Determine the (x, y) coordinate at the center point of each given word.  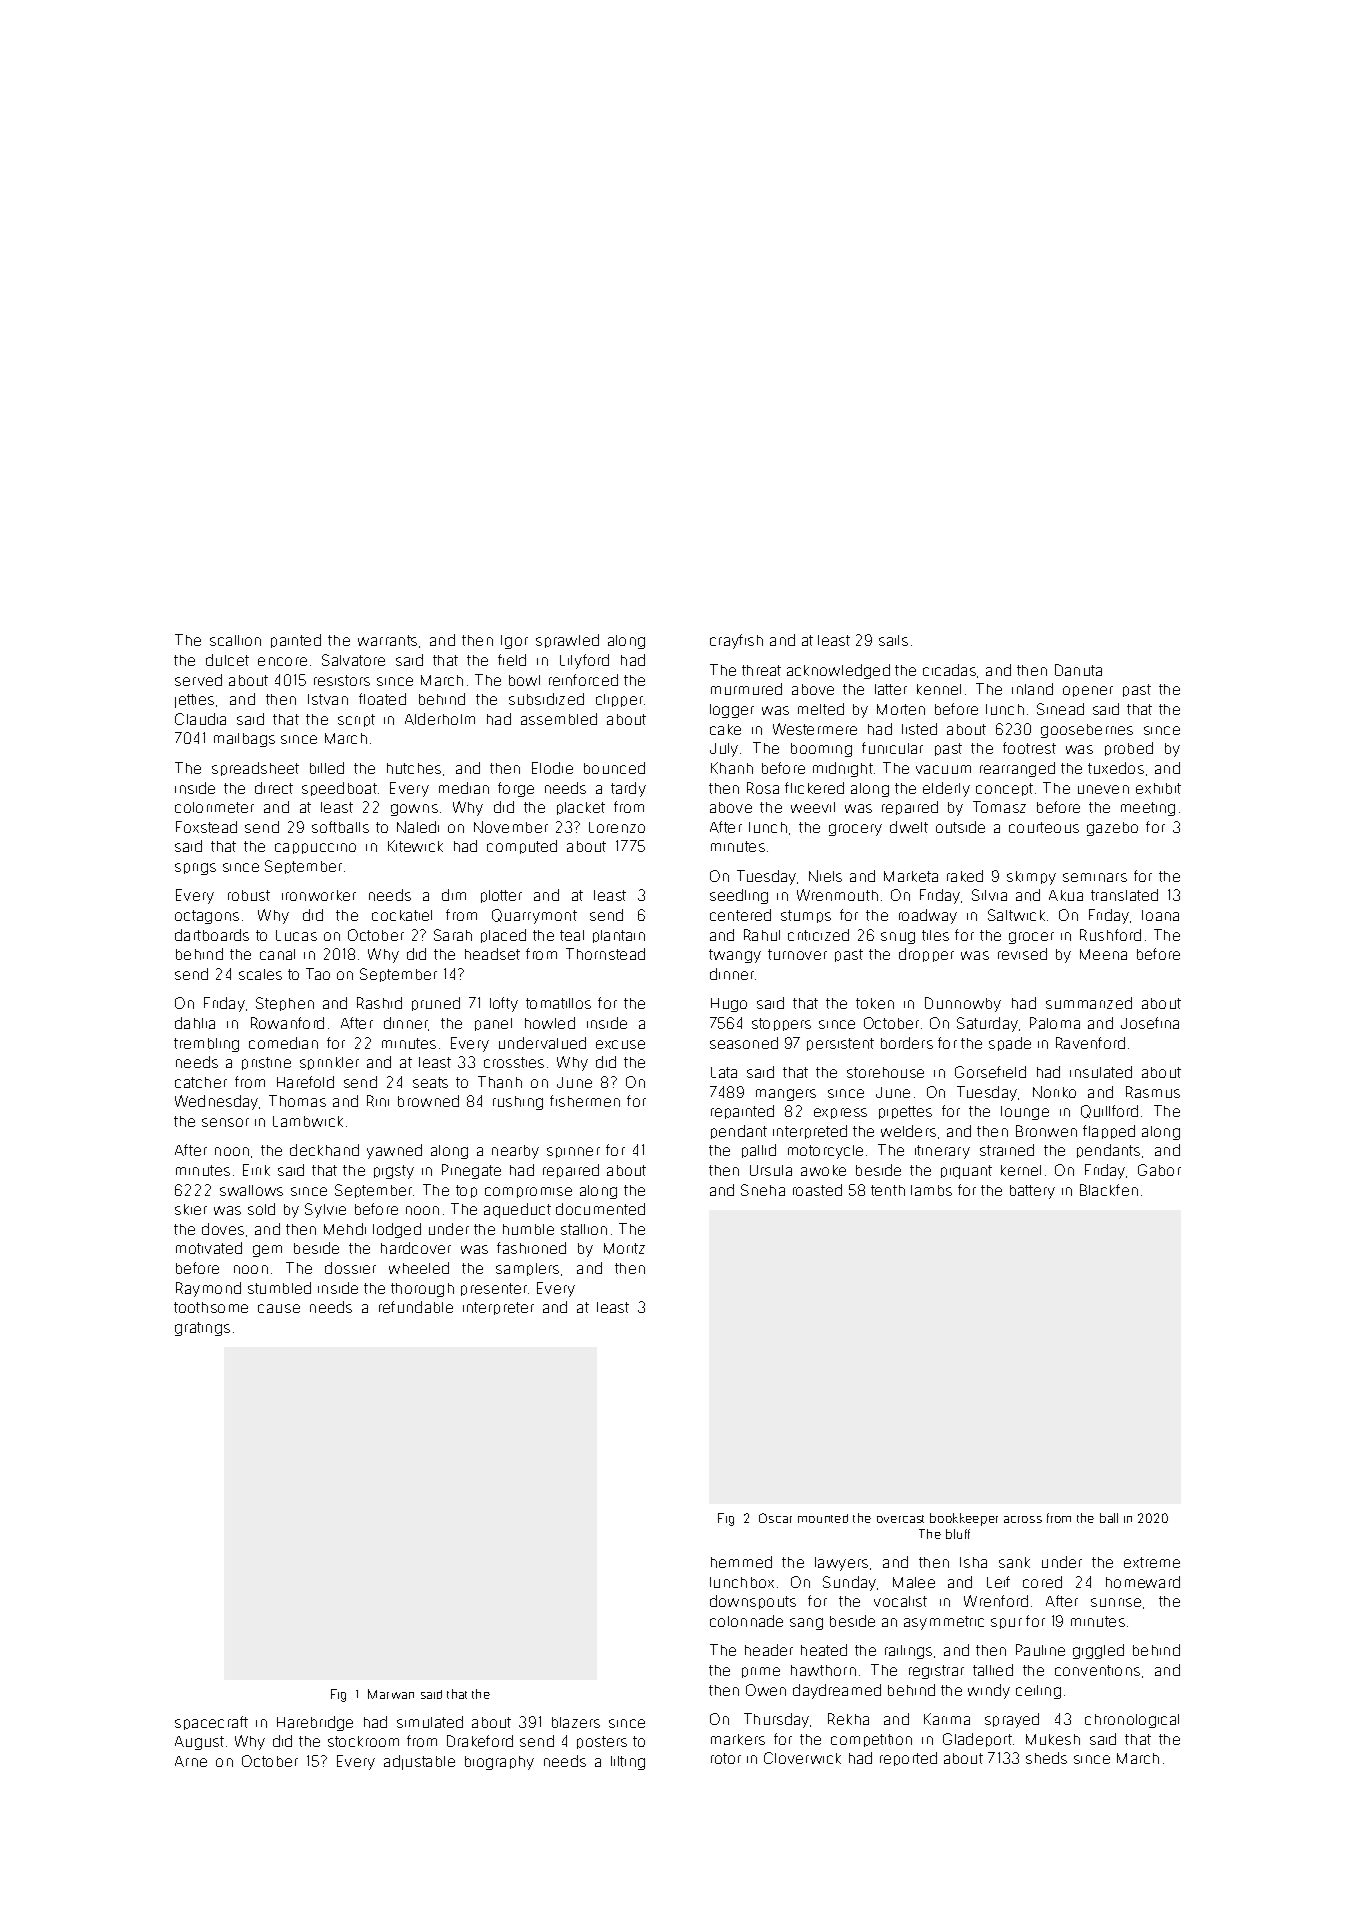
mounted (823, 1518)
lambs (931, 1190)
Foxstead (206, 827)
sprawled (567, 641)
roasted (817, 1190)
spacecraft (211, 1723)
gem (267, 1251)
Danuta (1078, 670)
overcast (900, 1519)
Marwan (391, 1694)
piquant (966, 1172)
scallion (235, 640)
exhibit (1158, 788)
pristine (266, 1063)
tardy (628, 789)
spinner (573, 1152)
